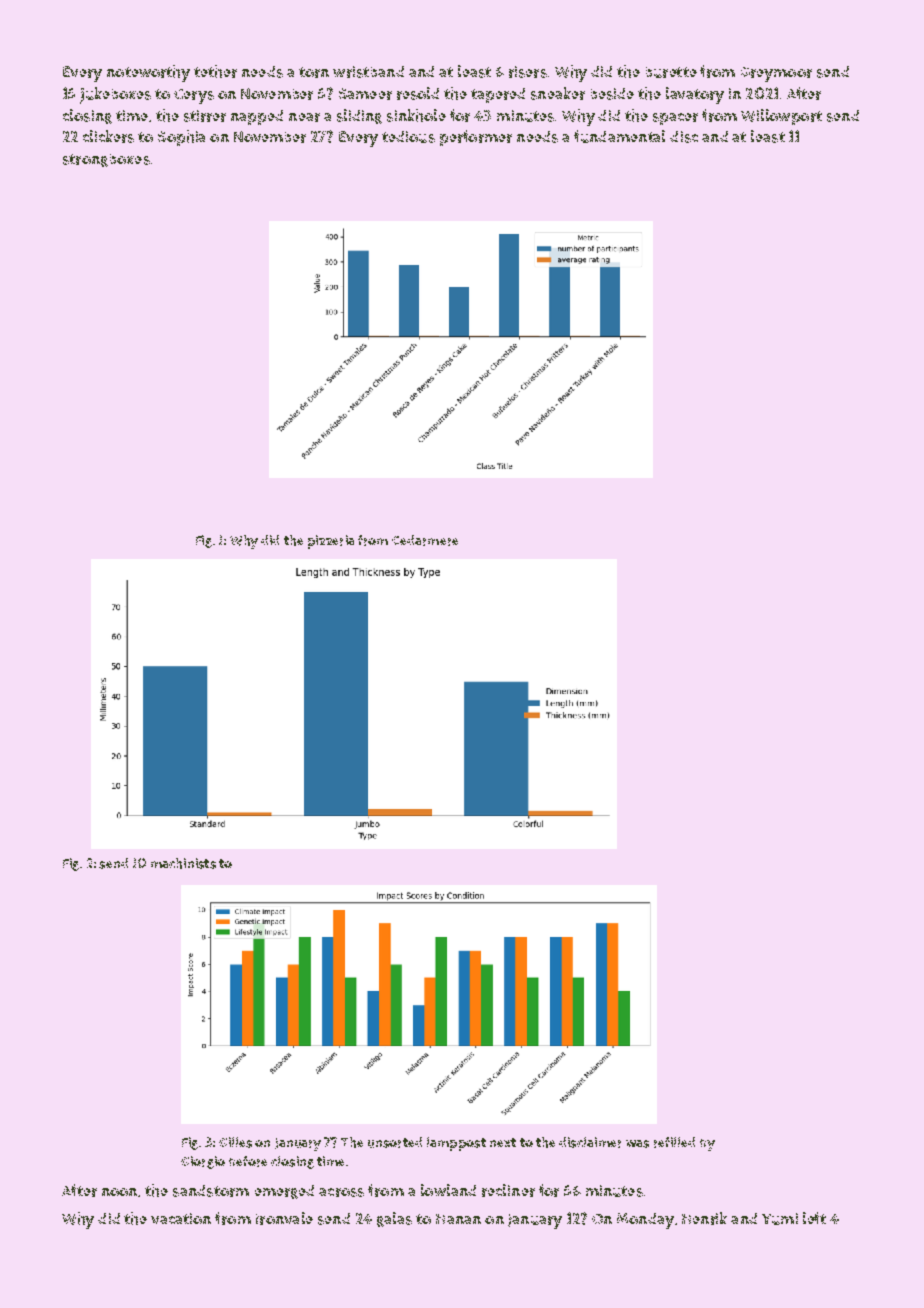 The width and height of the document is (924, 1308). What do you see at coordinates (425, 540) in the document?
I see `Cedarmere` at bounding box center [425, 540].
